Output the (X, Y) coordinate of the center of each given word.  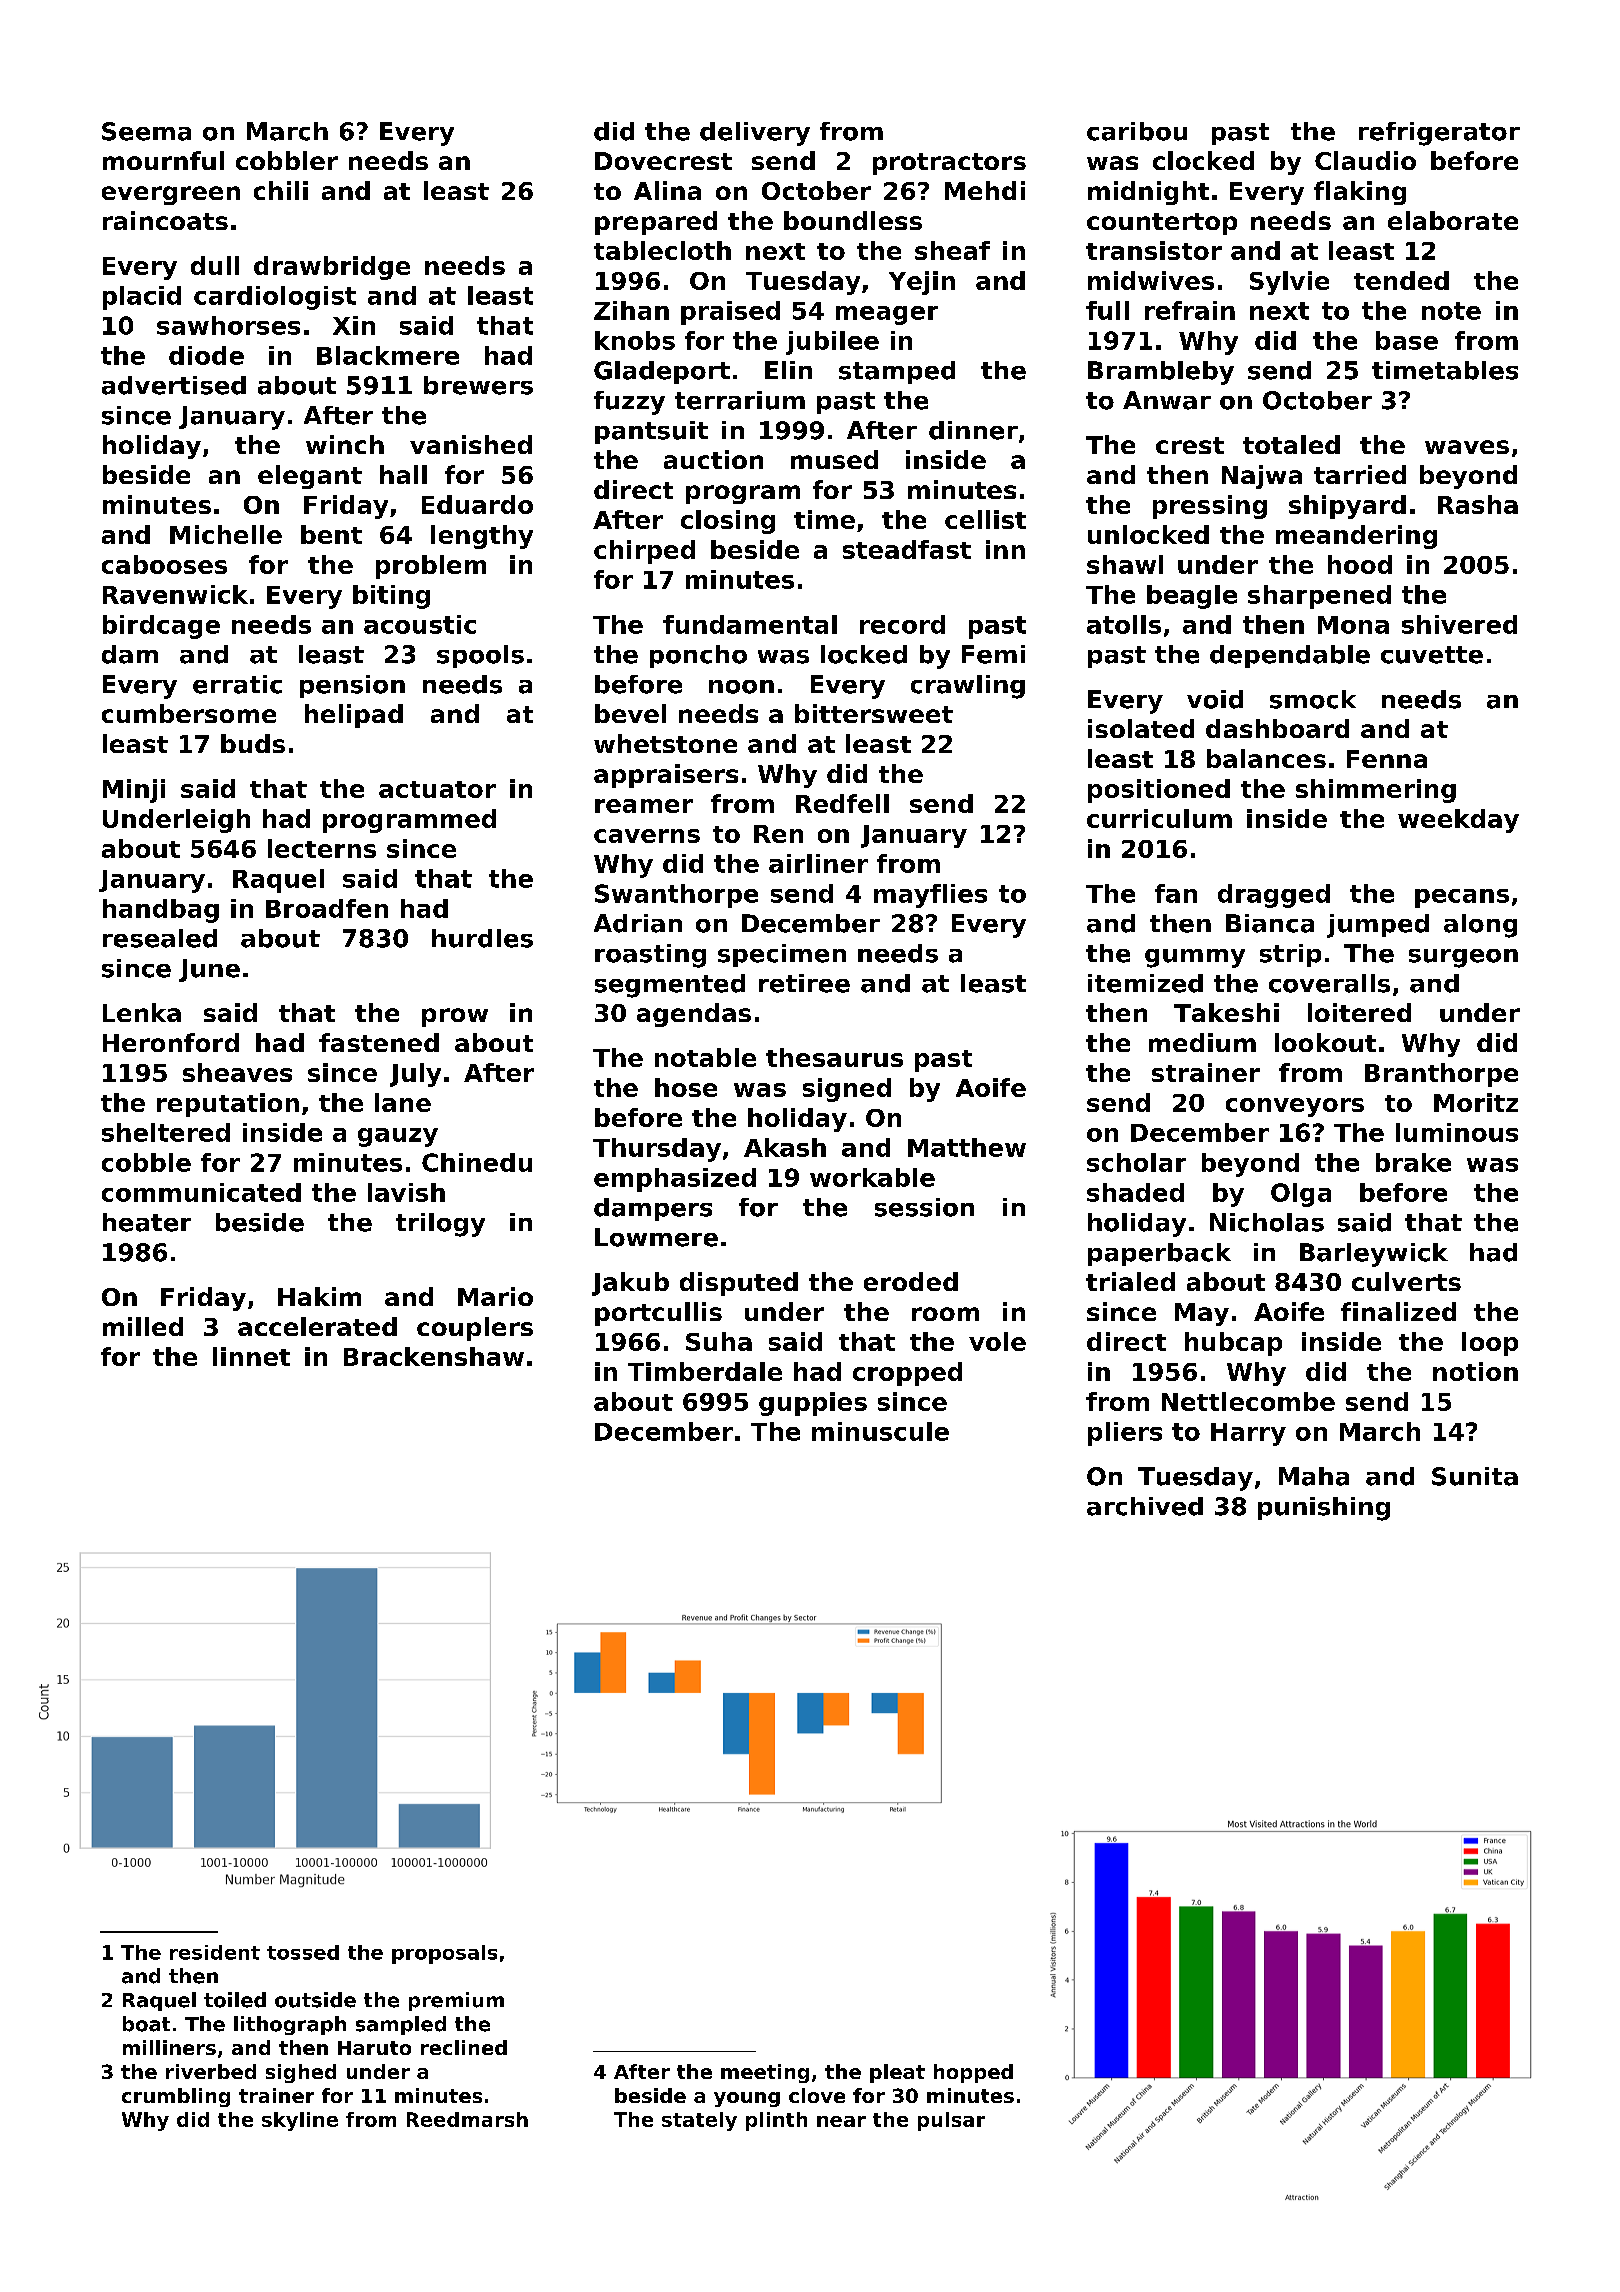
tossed (303, 1952)
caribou (1137, 131)
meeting (765, 2073)
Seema (146, 131)
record (902, 624)
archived (1145, 1506)
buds (253, 743)
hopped (973, 2073)
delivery (755, 134)
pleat (897, 2073)
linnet (251, 1356)
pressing (1210, 507)
